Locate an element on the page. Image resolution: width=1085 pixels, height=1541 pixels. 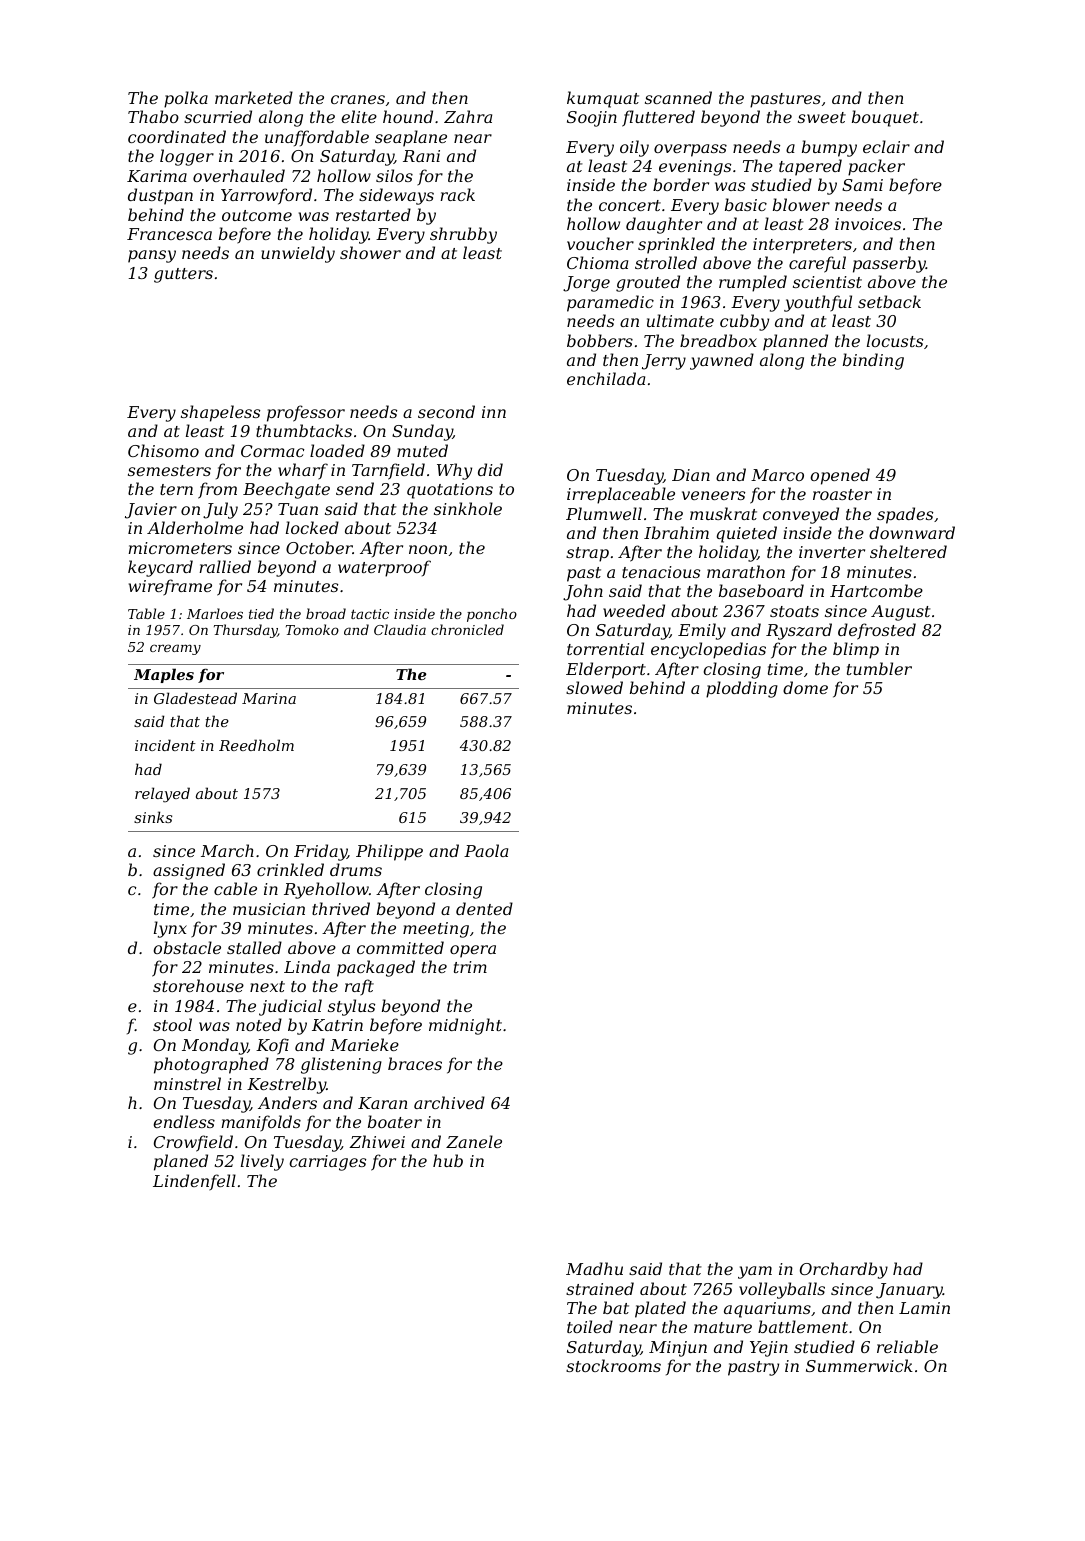
shower is located at coordinates (370, 252).
